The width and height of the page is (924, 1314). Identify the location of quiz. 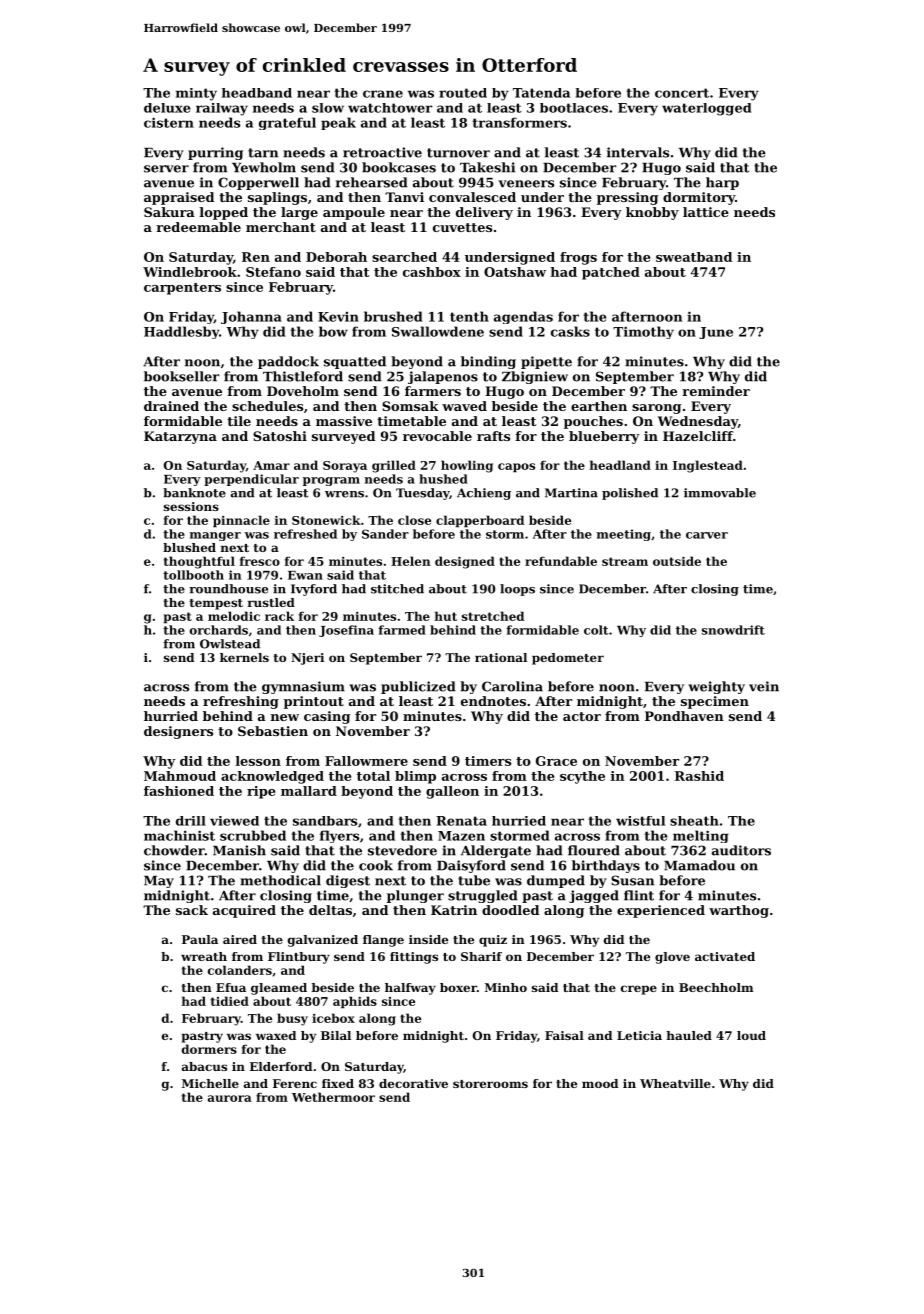
(493, 941).
